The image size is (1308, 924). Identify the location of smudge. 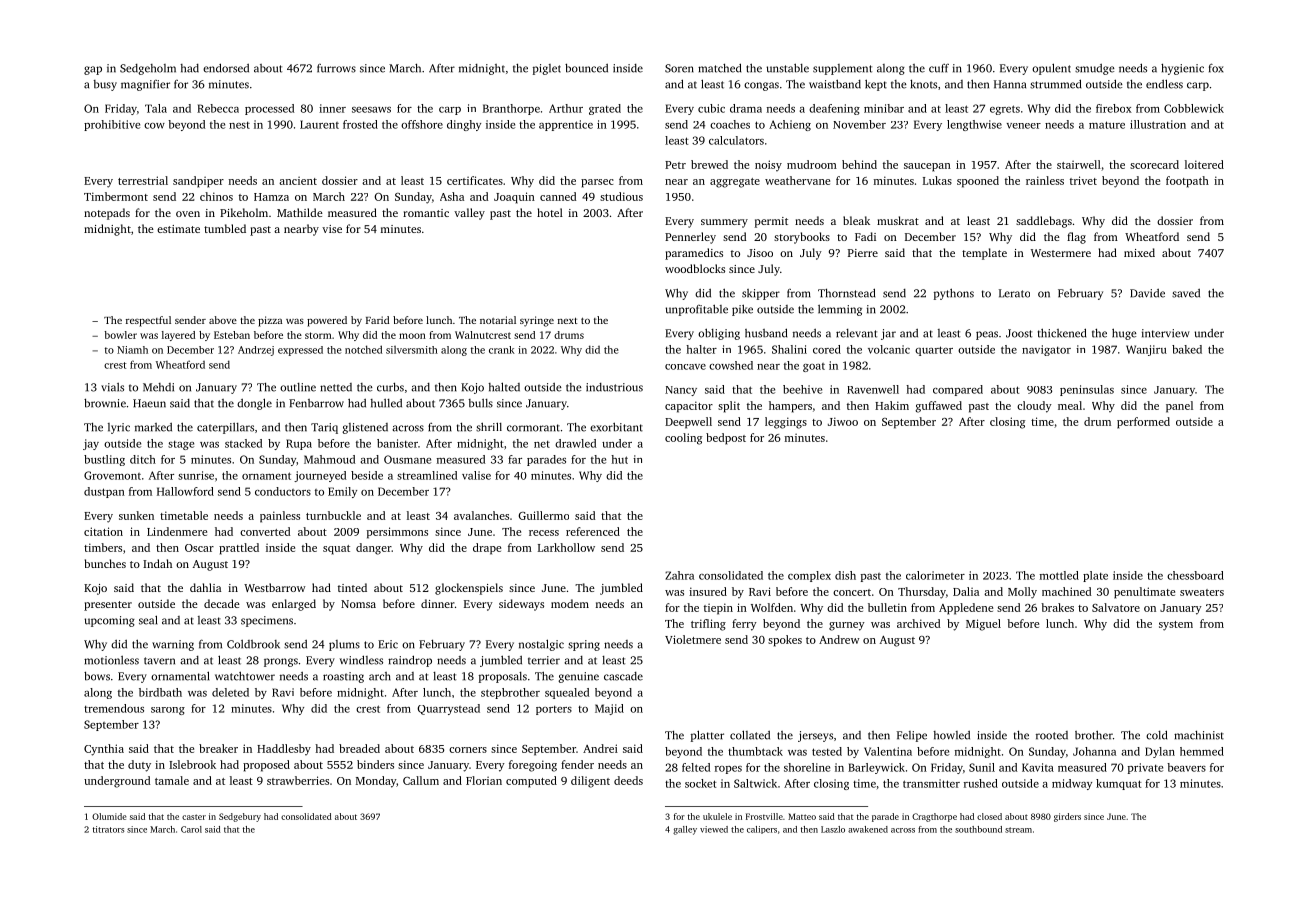
(1095, 69).
